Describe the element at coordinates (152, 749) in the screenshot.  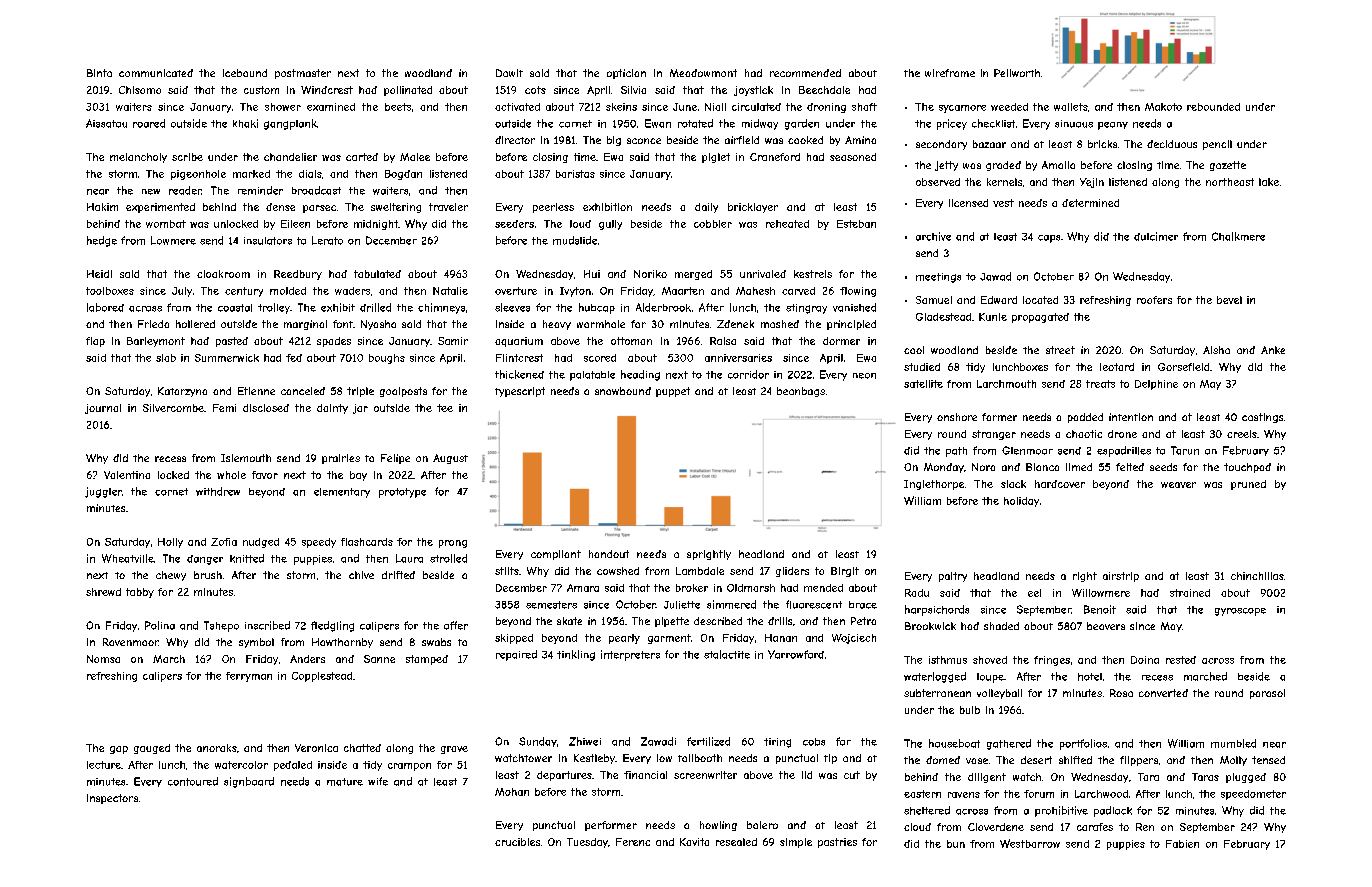
I see `gauged` at that location.
